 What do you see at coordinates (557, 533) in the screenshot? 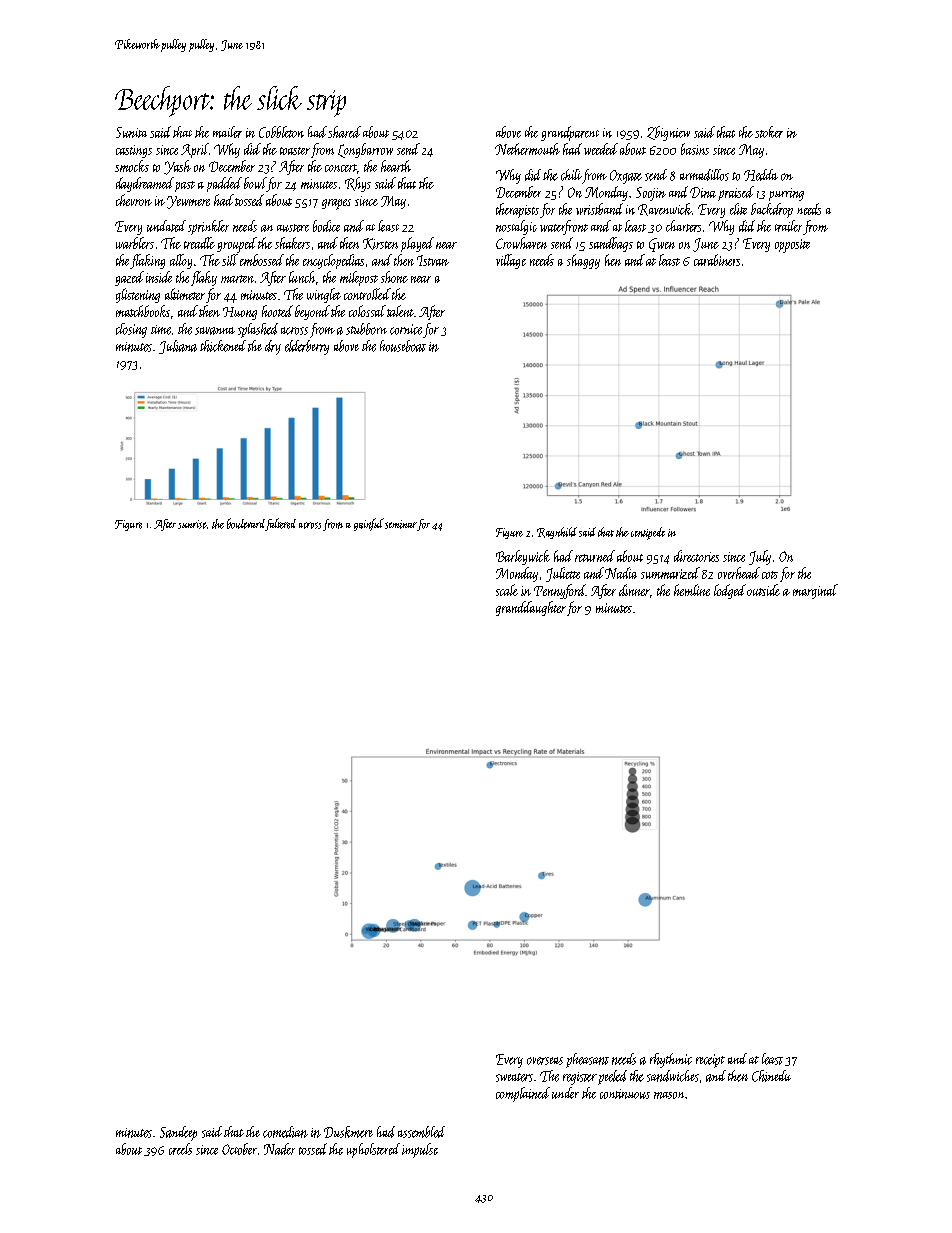
I see `Ragnhild` at bounding box center [557, 533].
